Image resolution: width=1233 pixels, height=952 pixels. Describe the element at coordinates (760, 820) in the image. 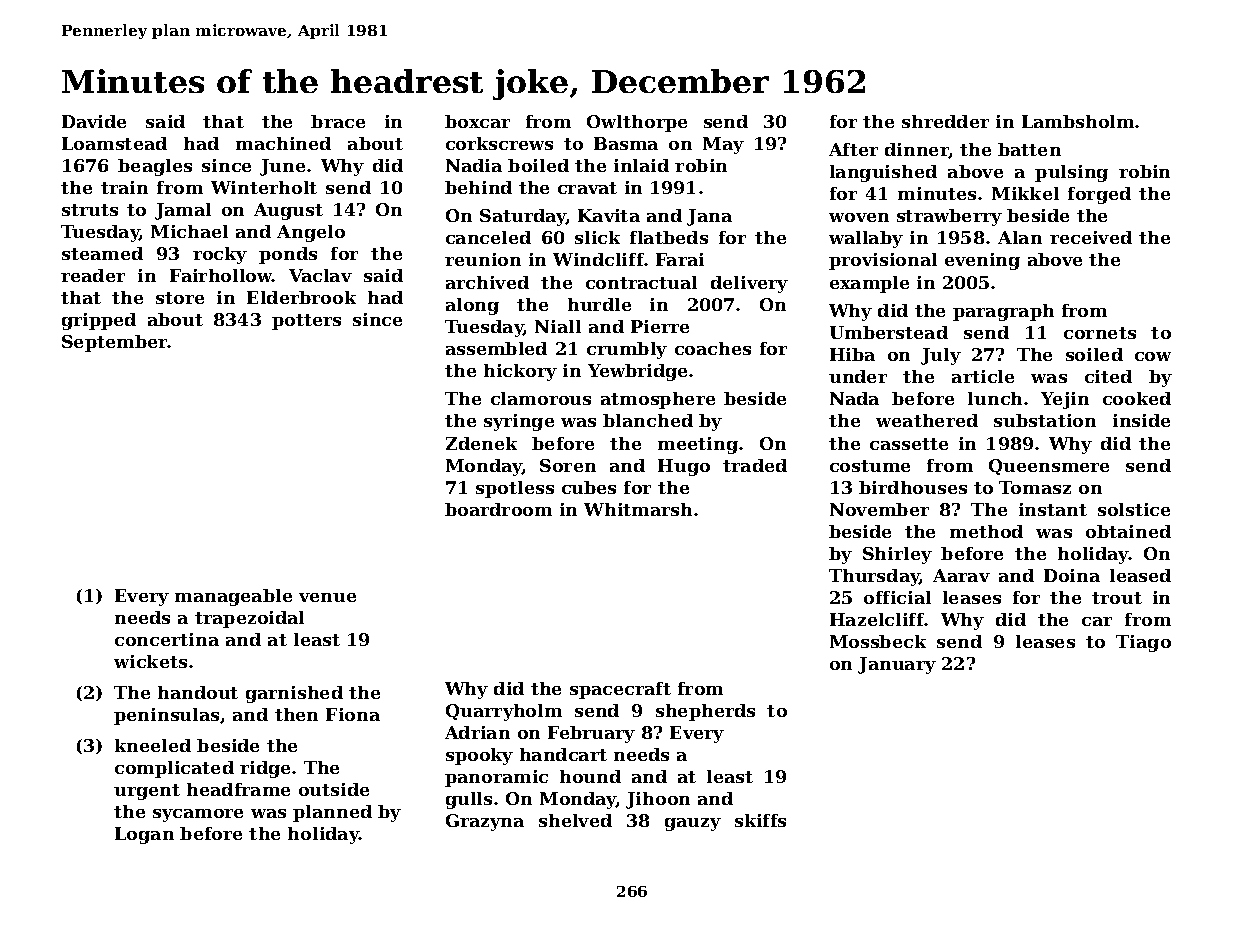

I see `skiffs` at that location.
